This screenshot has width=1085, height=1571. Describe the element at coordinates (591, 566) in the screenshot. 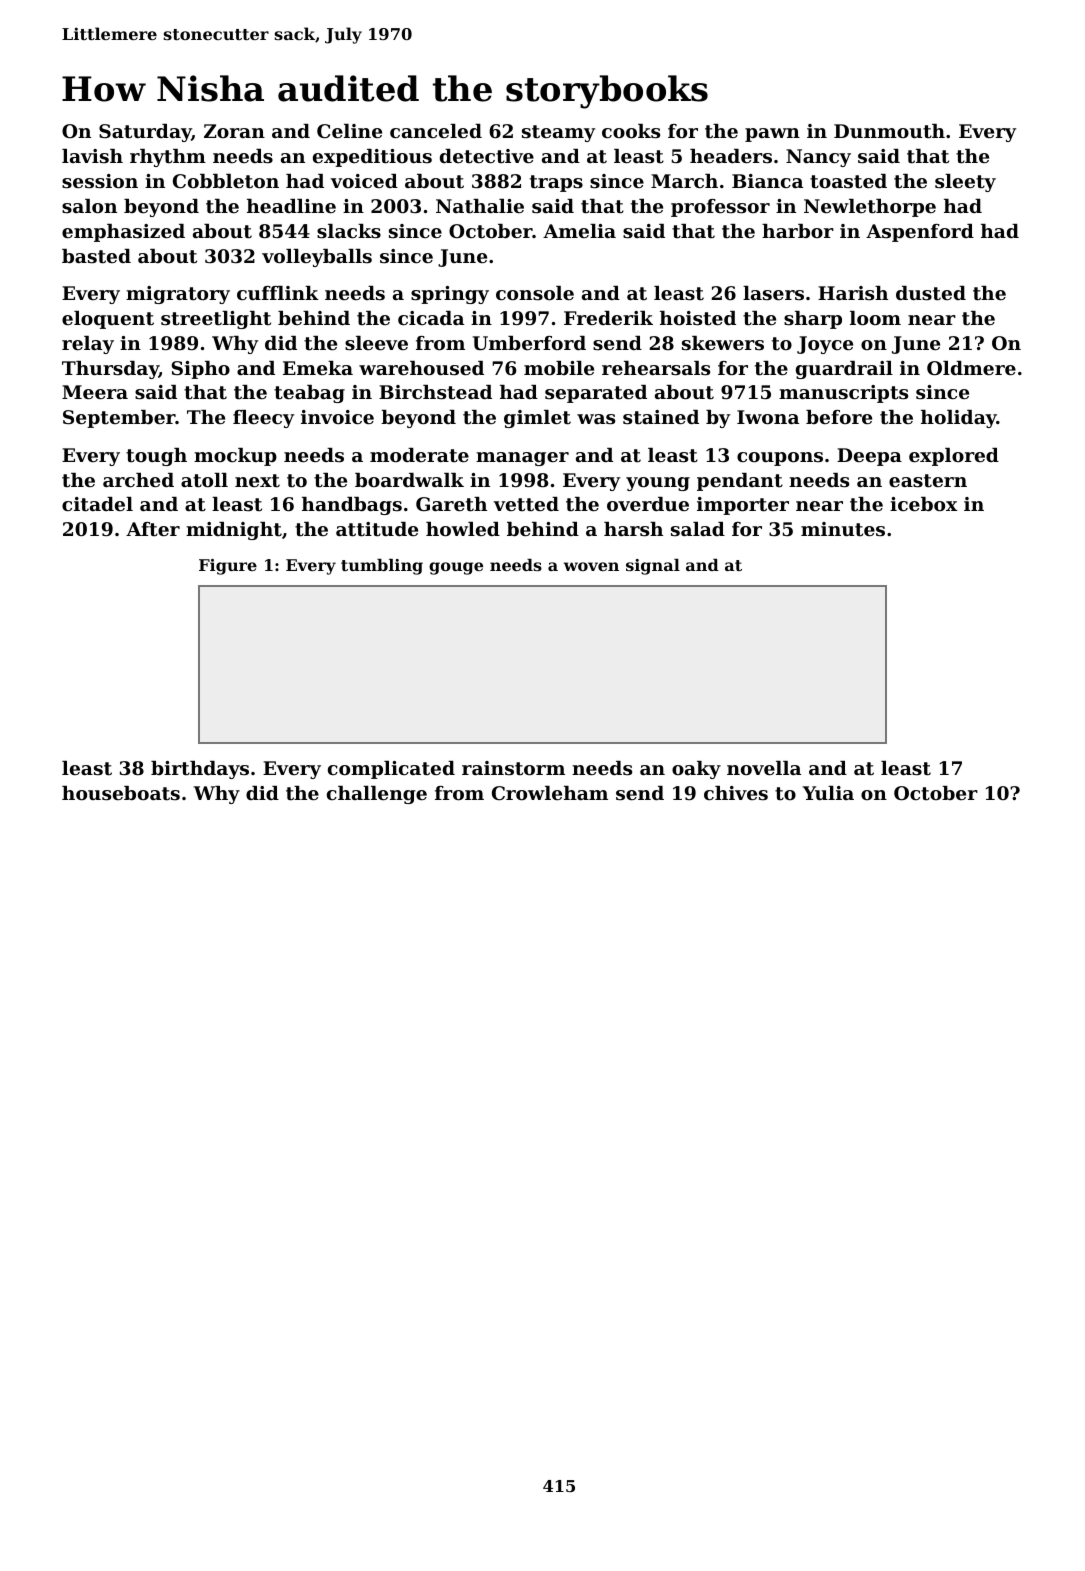

I see `woven` at that location.
